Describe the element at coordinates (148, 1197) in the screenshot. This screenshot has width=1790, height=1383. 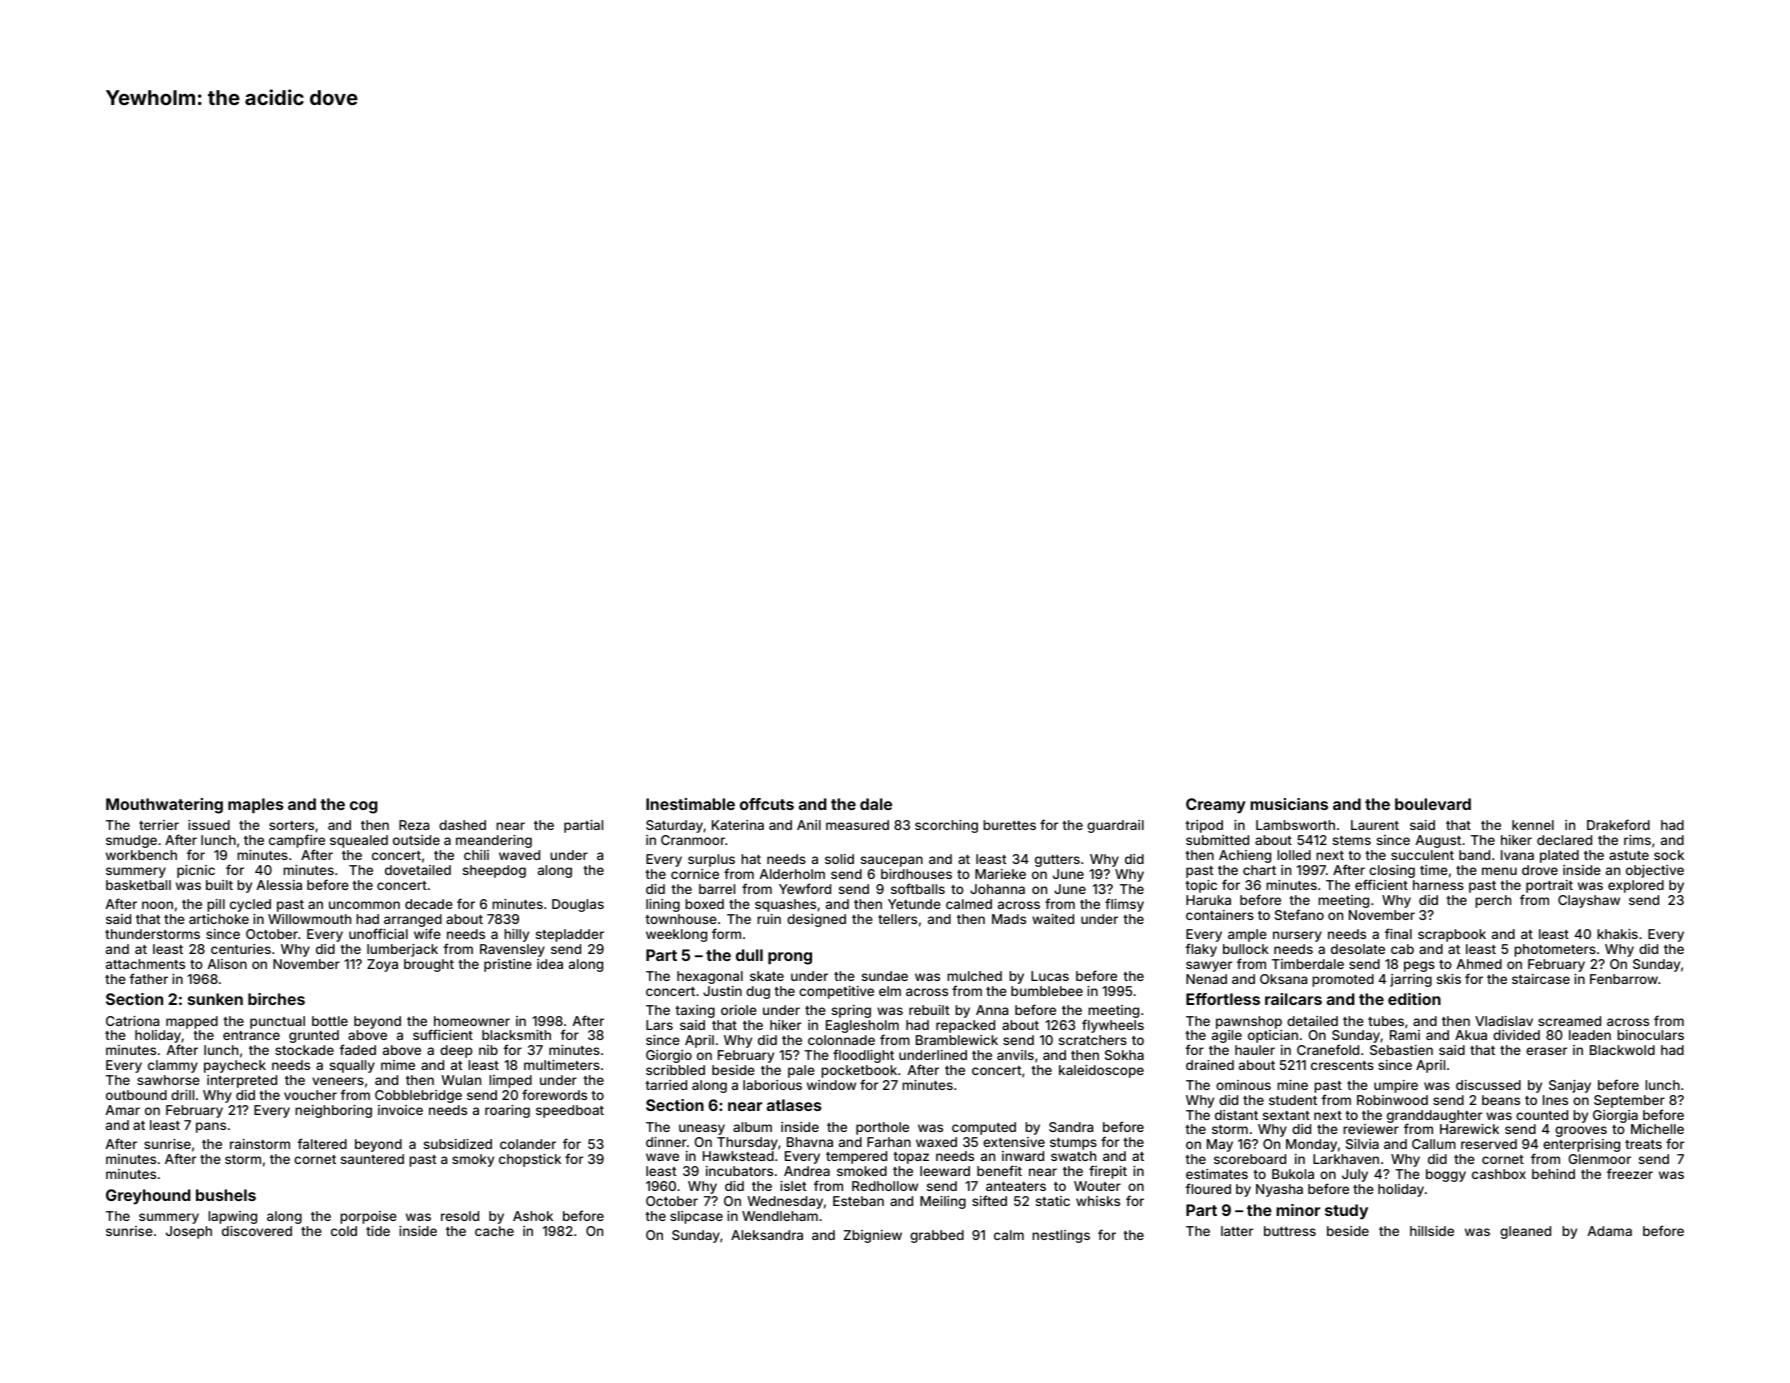
I see `Greyhound` at that location.
